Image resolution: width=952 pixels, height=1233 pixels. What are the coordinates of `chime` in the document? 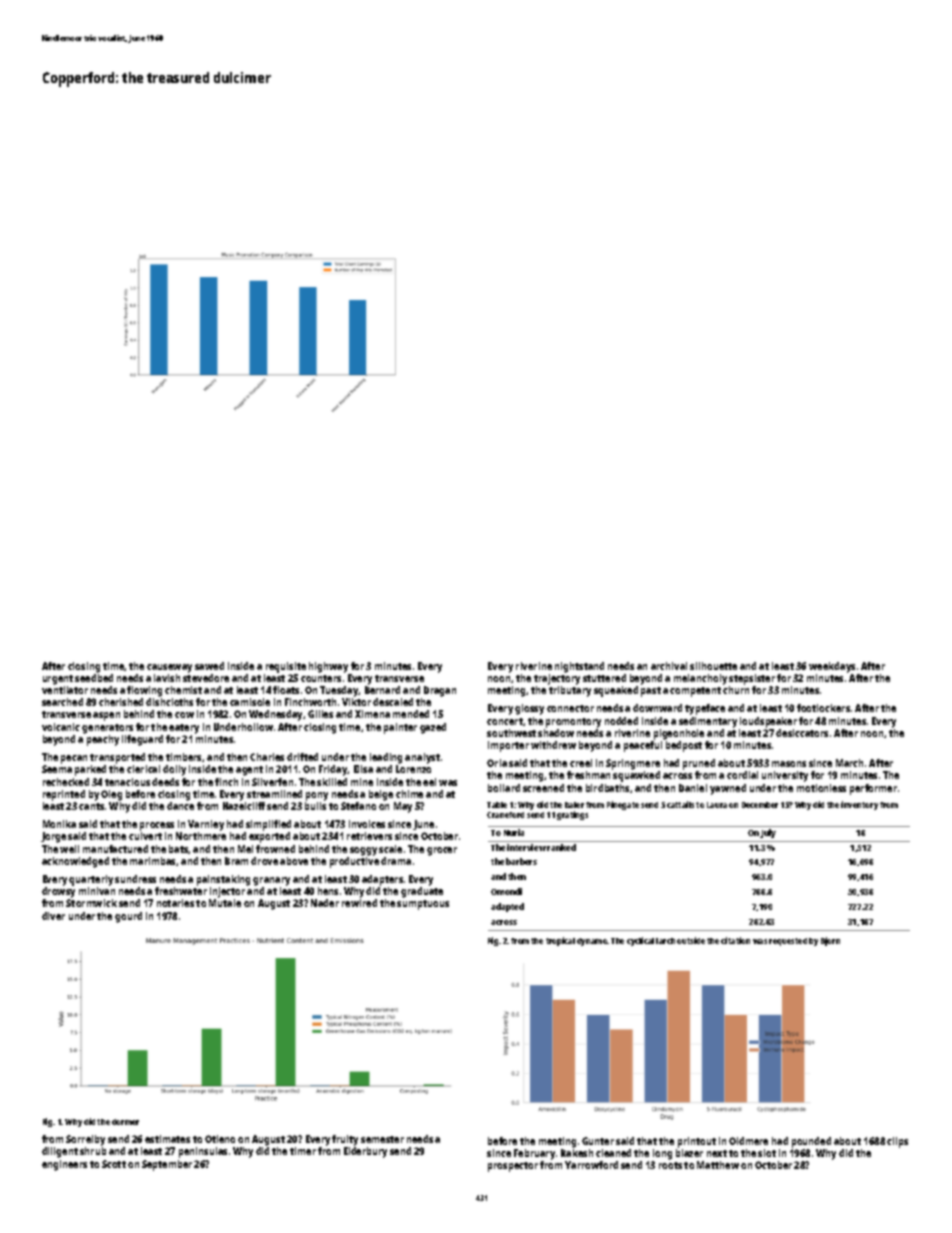 It's located at (409, 794).
